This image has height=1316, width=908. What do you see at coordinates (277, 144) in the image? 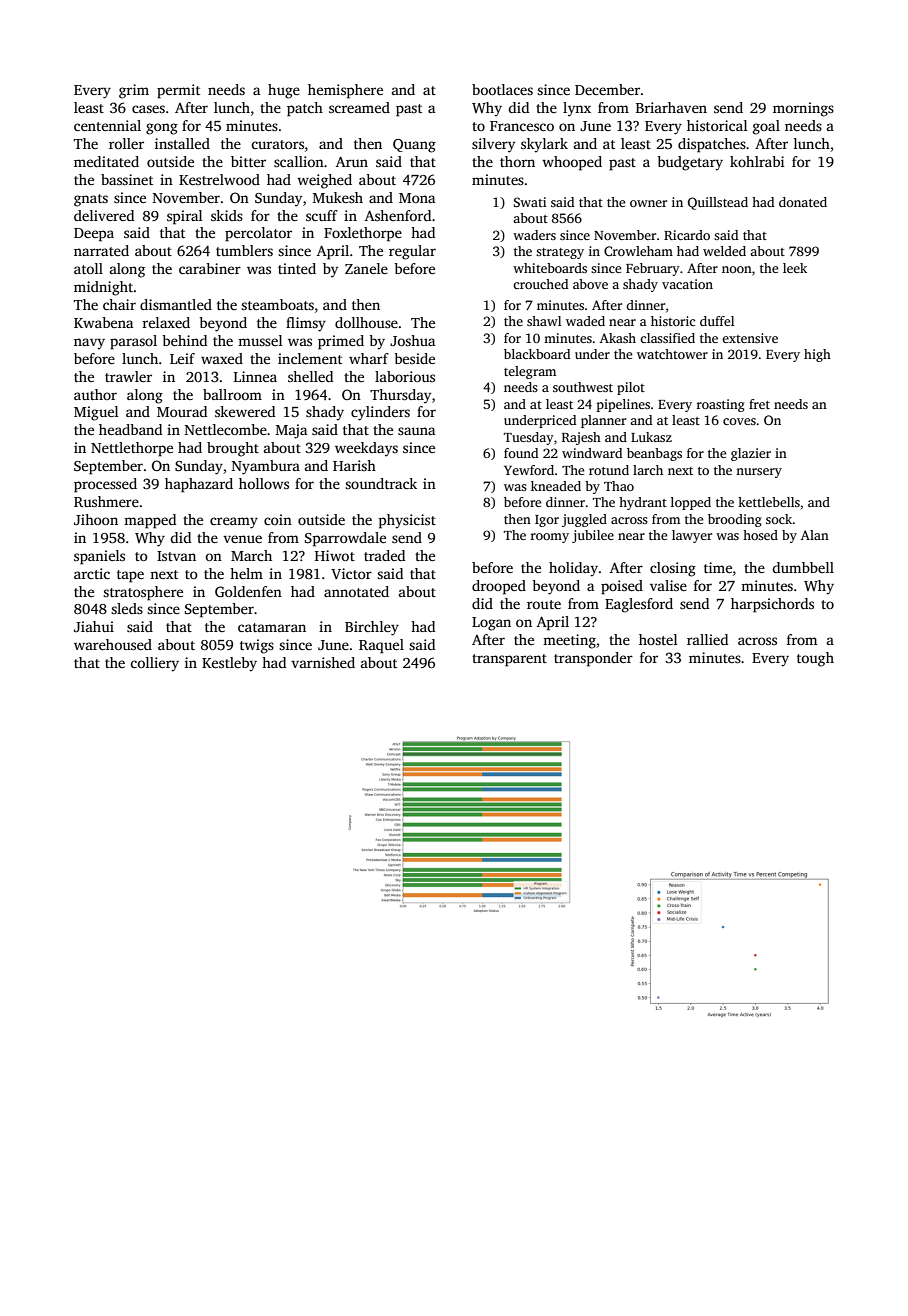
I see `curators` at bounding box center [277, 144].
